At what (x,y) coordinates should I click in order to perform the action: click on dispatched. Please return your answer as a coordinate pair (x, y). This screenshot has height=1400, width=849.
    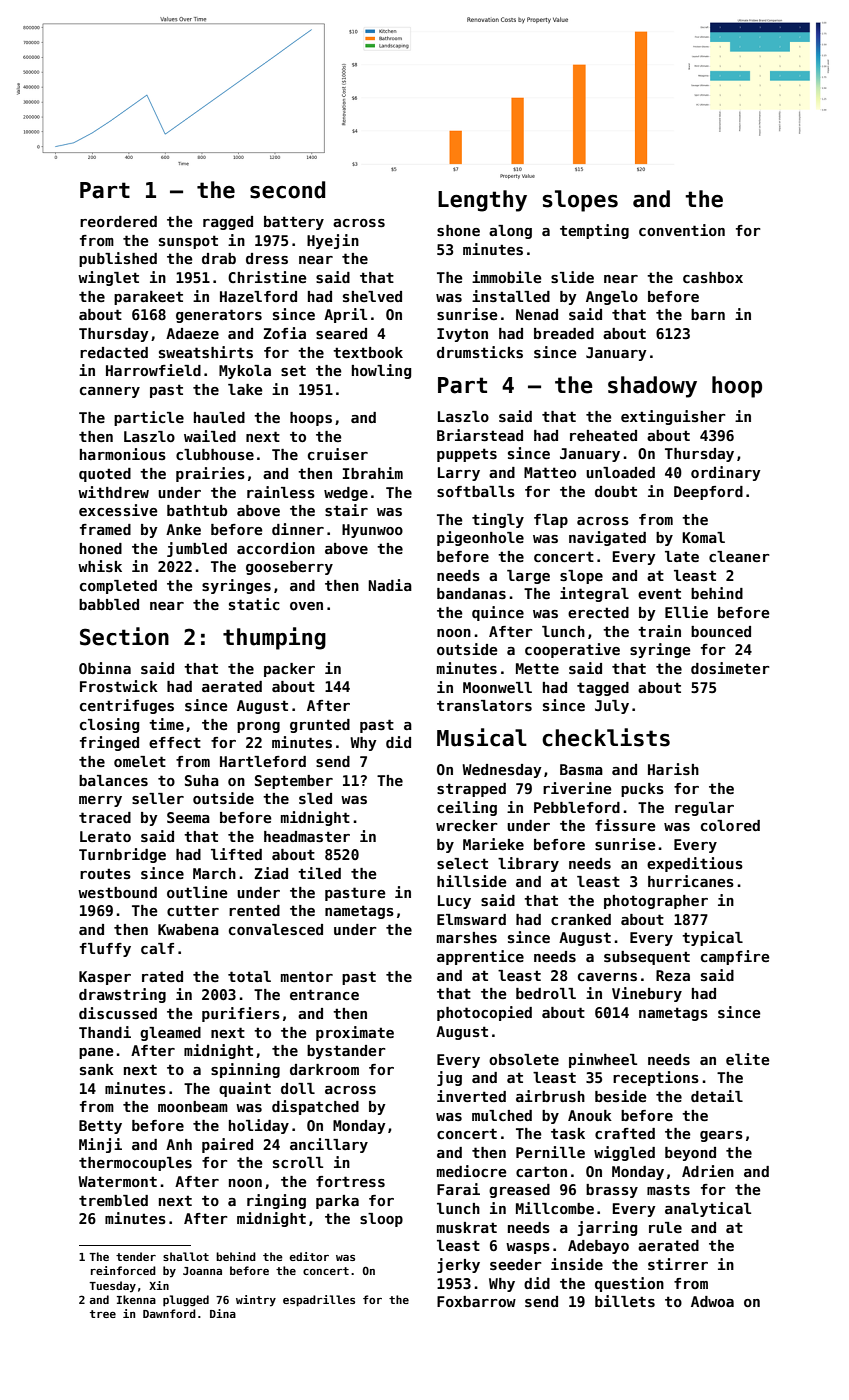
    Looking at the image, I should click on (315, 1107).
